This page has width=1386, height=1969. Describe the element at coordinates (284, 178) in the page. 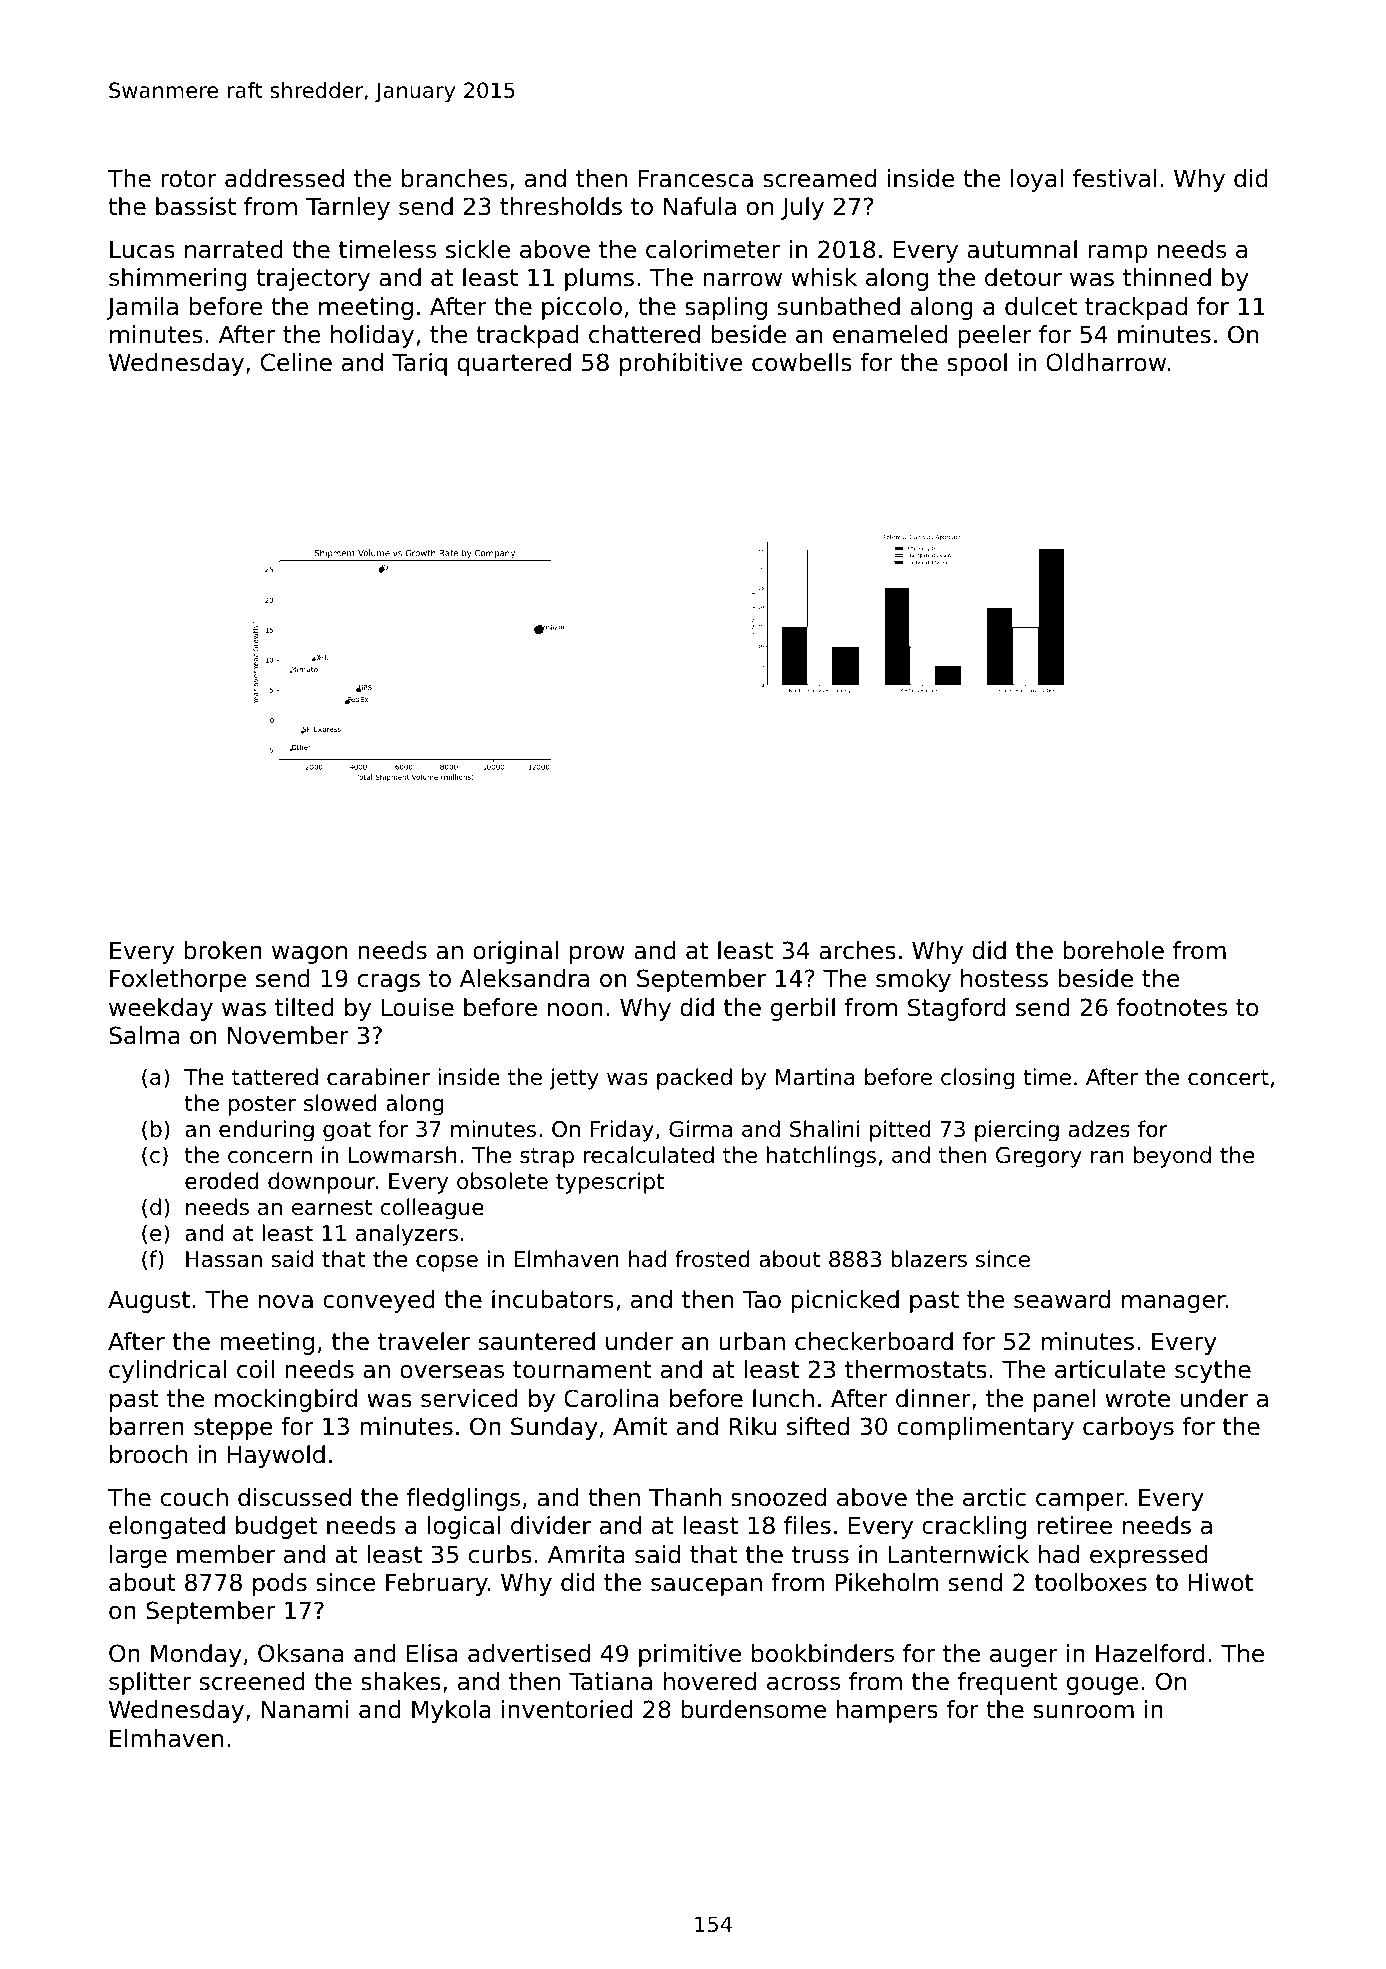

I see `addressed` at that location.
